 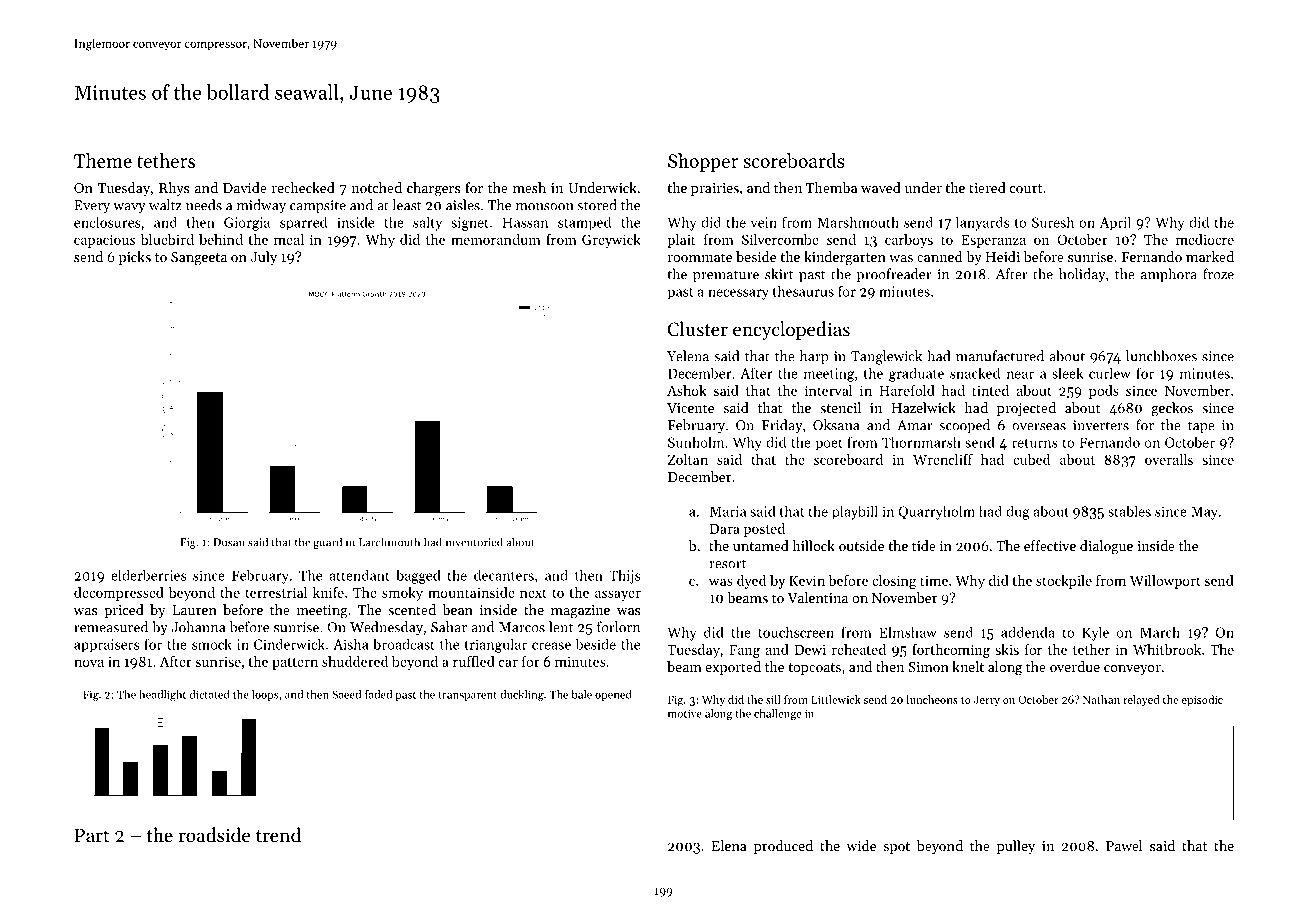 What do you see at coordinates (744, 651) in the screenshot?
I see `Fang` at bounding box center [744, 651].
